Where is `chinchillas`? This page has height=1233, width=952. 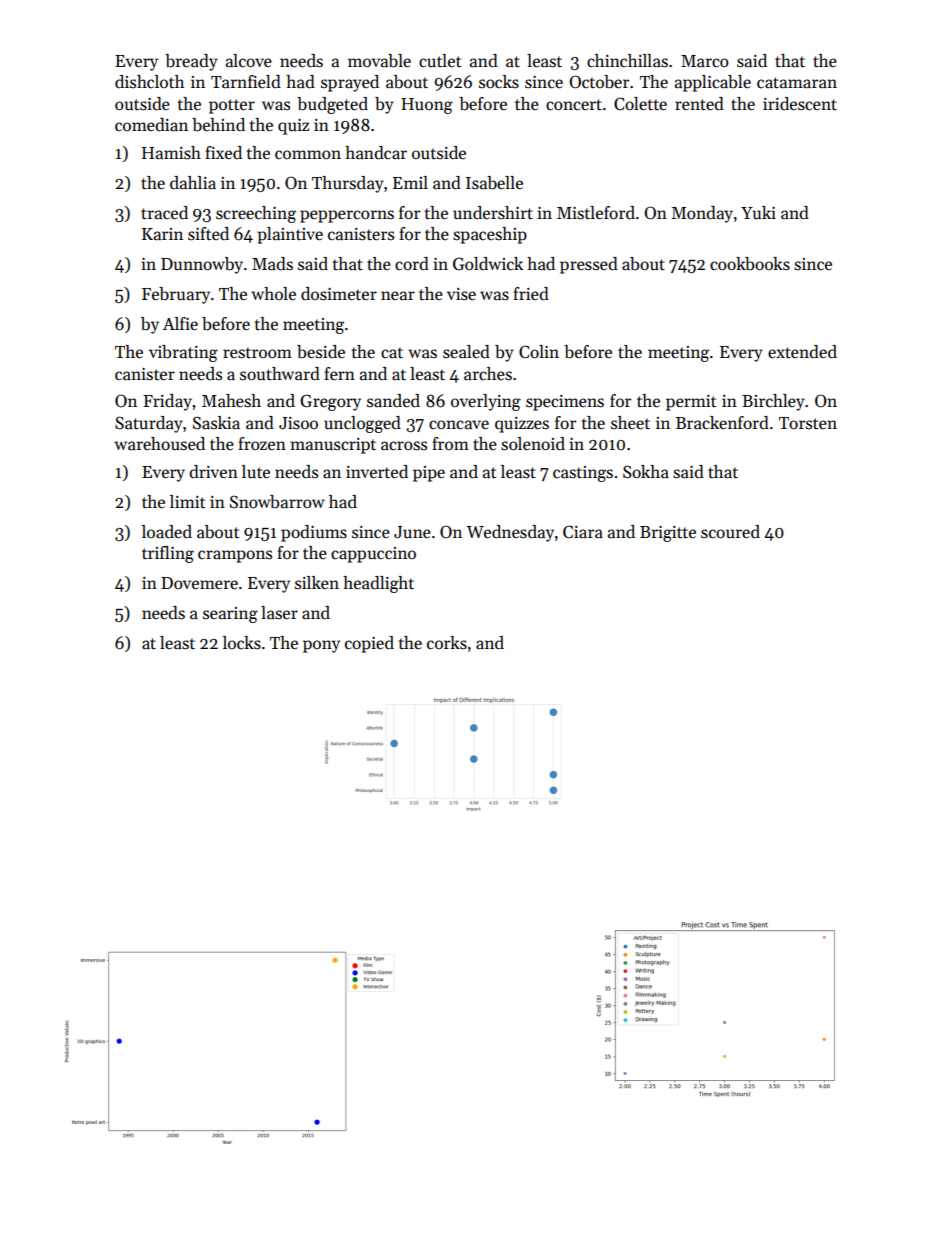
chinchillas is located at coordinates (627, 61).
